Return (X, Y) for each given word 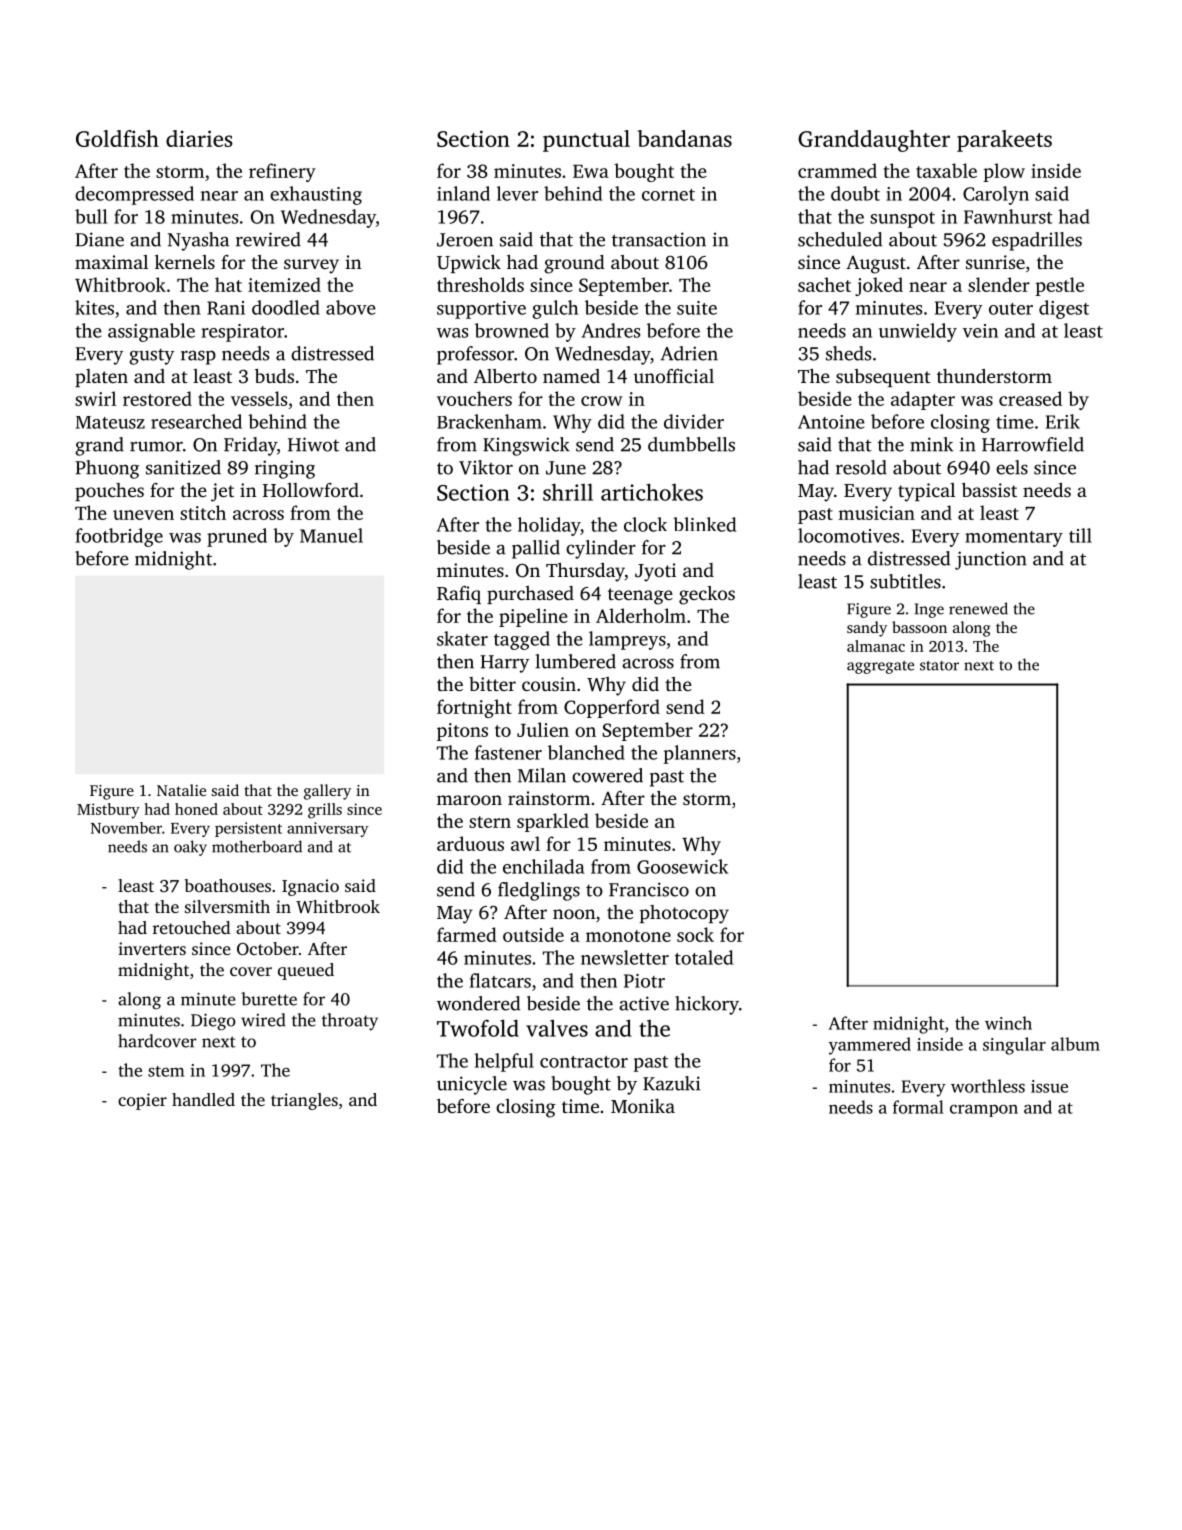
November (126, 828)
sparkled (553, 822)
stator (939, 666)
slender (999, 284)
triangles (304, 1101)
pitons (462, 732)
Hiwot (313, 444)
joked (879, 286)
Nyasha (198, 241)
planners (700, 754)
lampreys (627, 640)
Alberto (505, 376)
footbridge (119, 537)
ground (574, 264)
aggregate (880, 667)
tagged (522, 640)
